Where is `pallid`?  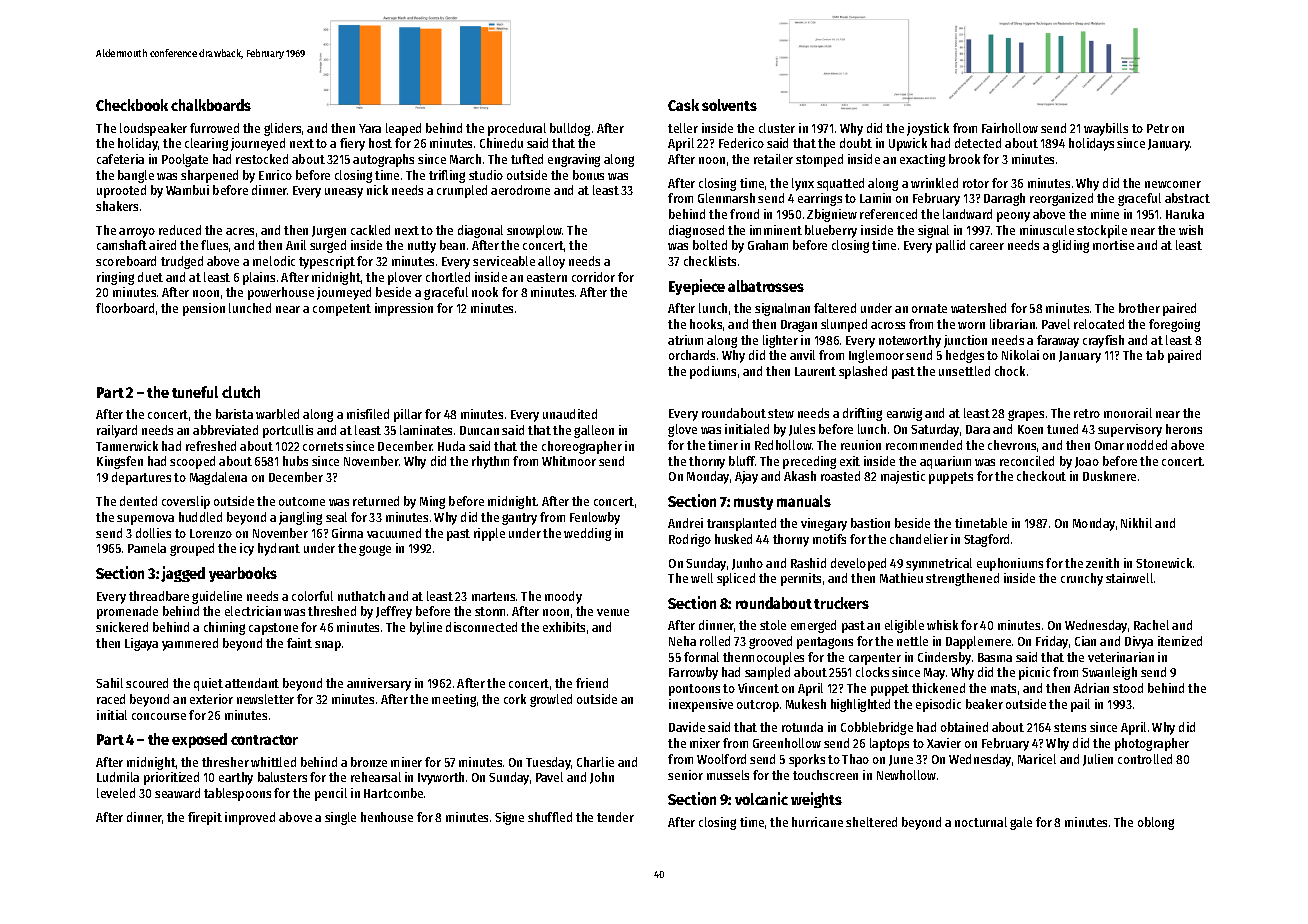 pallid is located at coordinates (950, 246).
